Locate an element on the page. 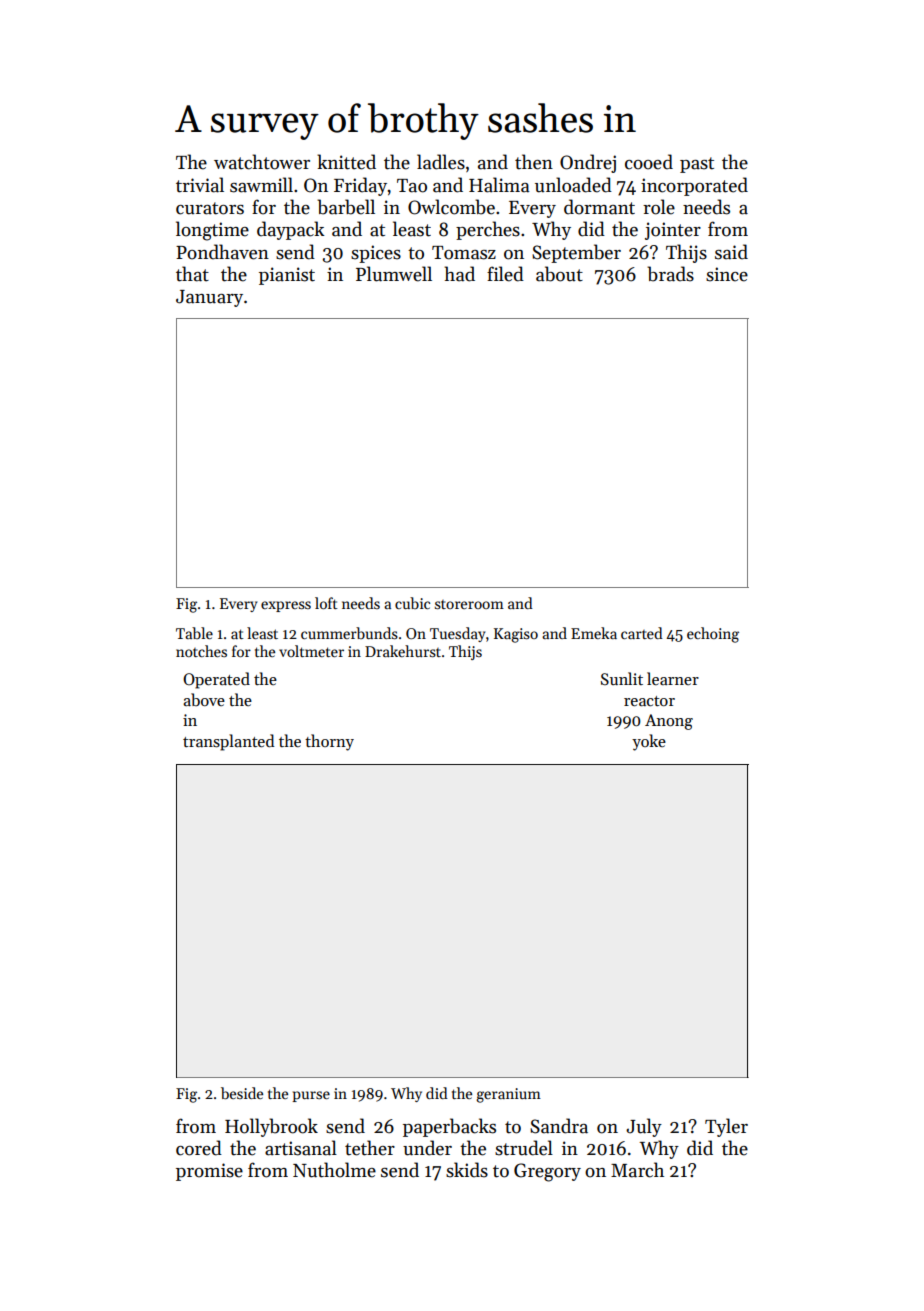 Image resolution: width=924 pixels, height=1311 pixels. Kagiso is located at coordinates (516, 635).
